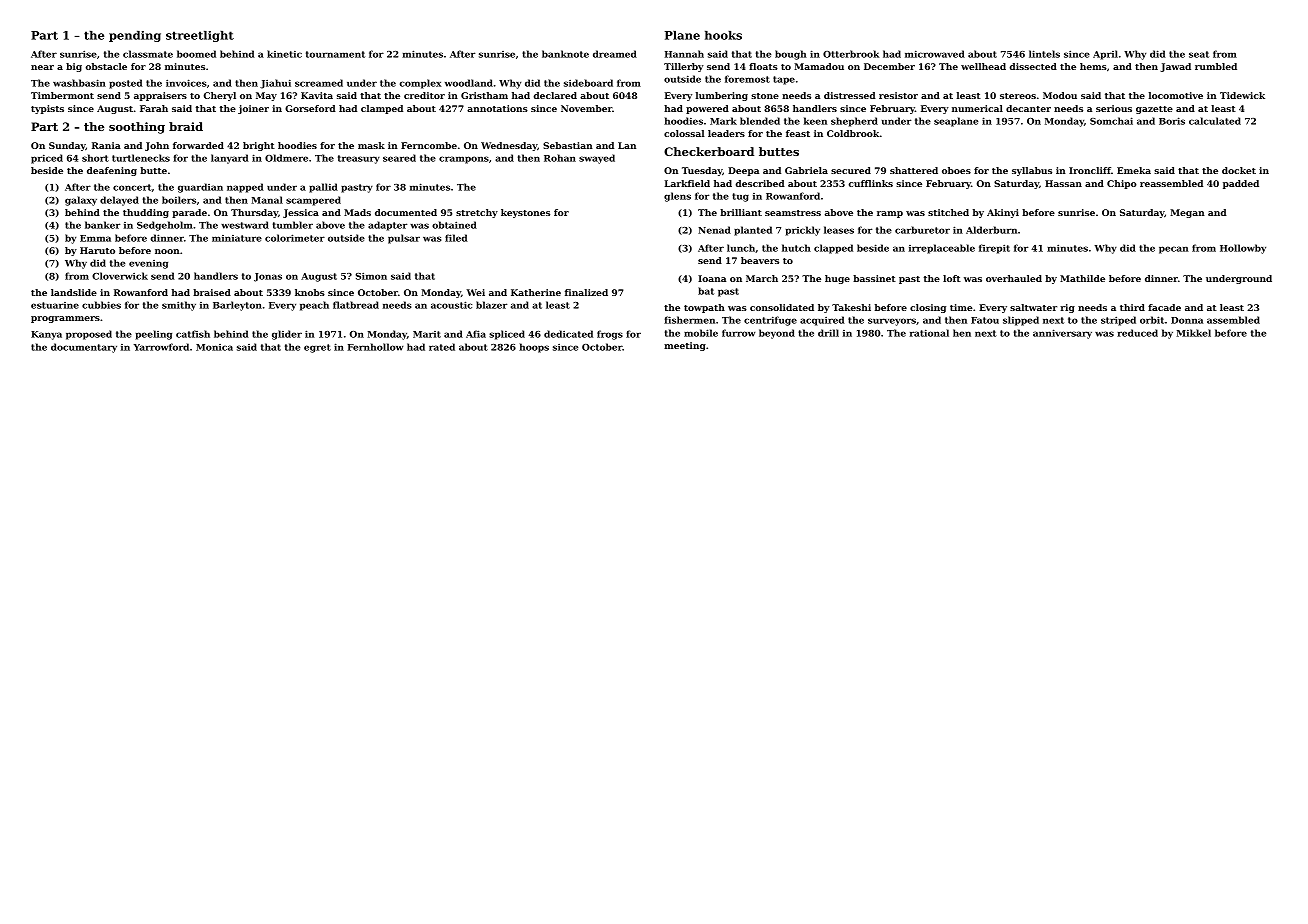 This screenshot has height=924, width=1308. What do you see at coordinates (148, 54) in the screenshot?
I see `classmate` at bounding box center [148, 54].
